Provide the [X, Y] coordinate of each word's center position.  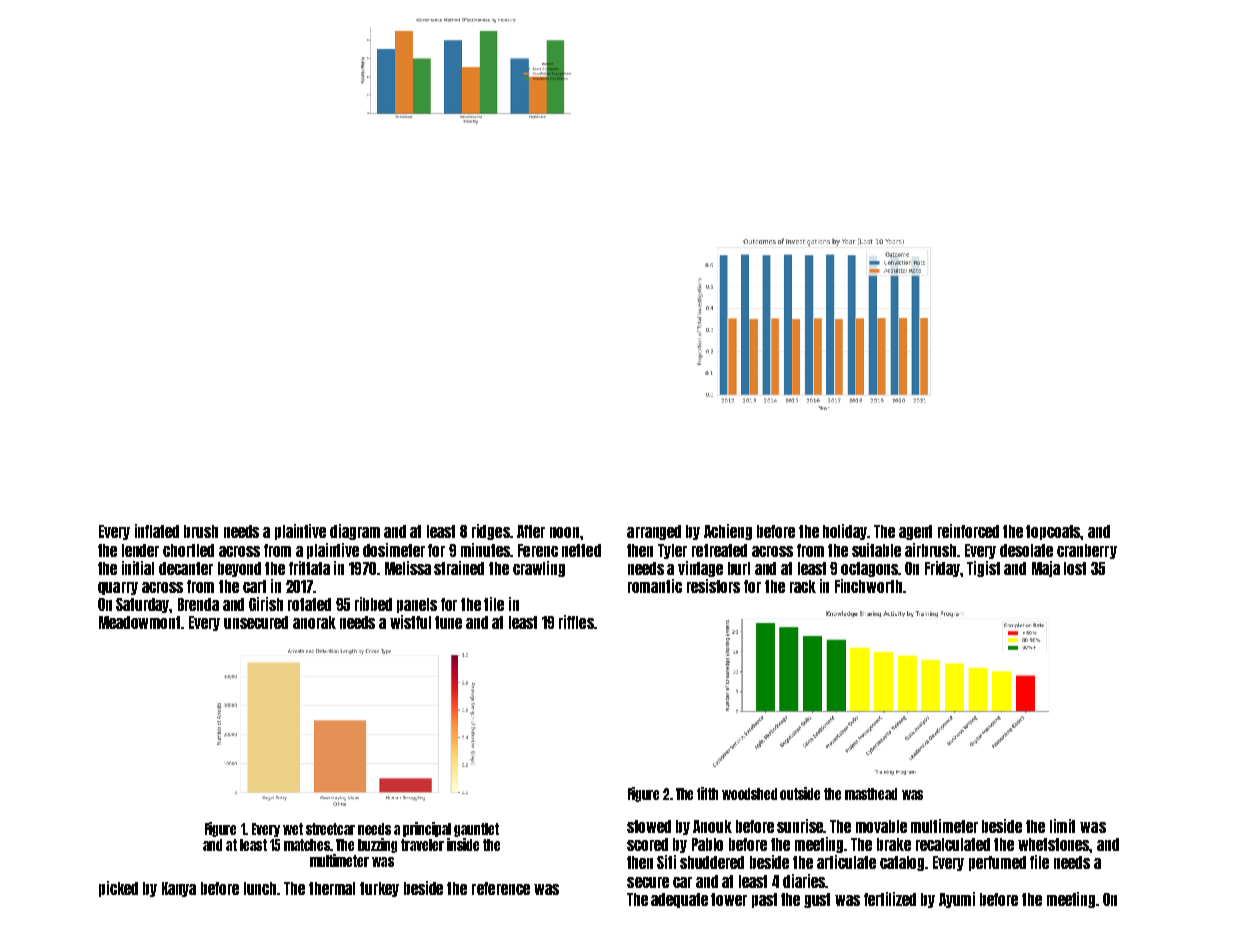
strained [459, 568]
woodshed [749, 794]
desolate [1026, 550]
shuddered [712, 862]
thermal [332, 888]
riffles [576, 622]
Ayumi [957, 900]
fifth [707, 793]
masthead [871, 794]
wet [293, 829]
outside [800, 793]
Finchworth [868, 586]
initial [138, 568]
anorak [314, 622]
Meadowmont [139, 622]
